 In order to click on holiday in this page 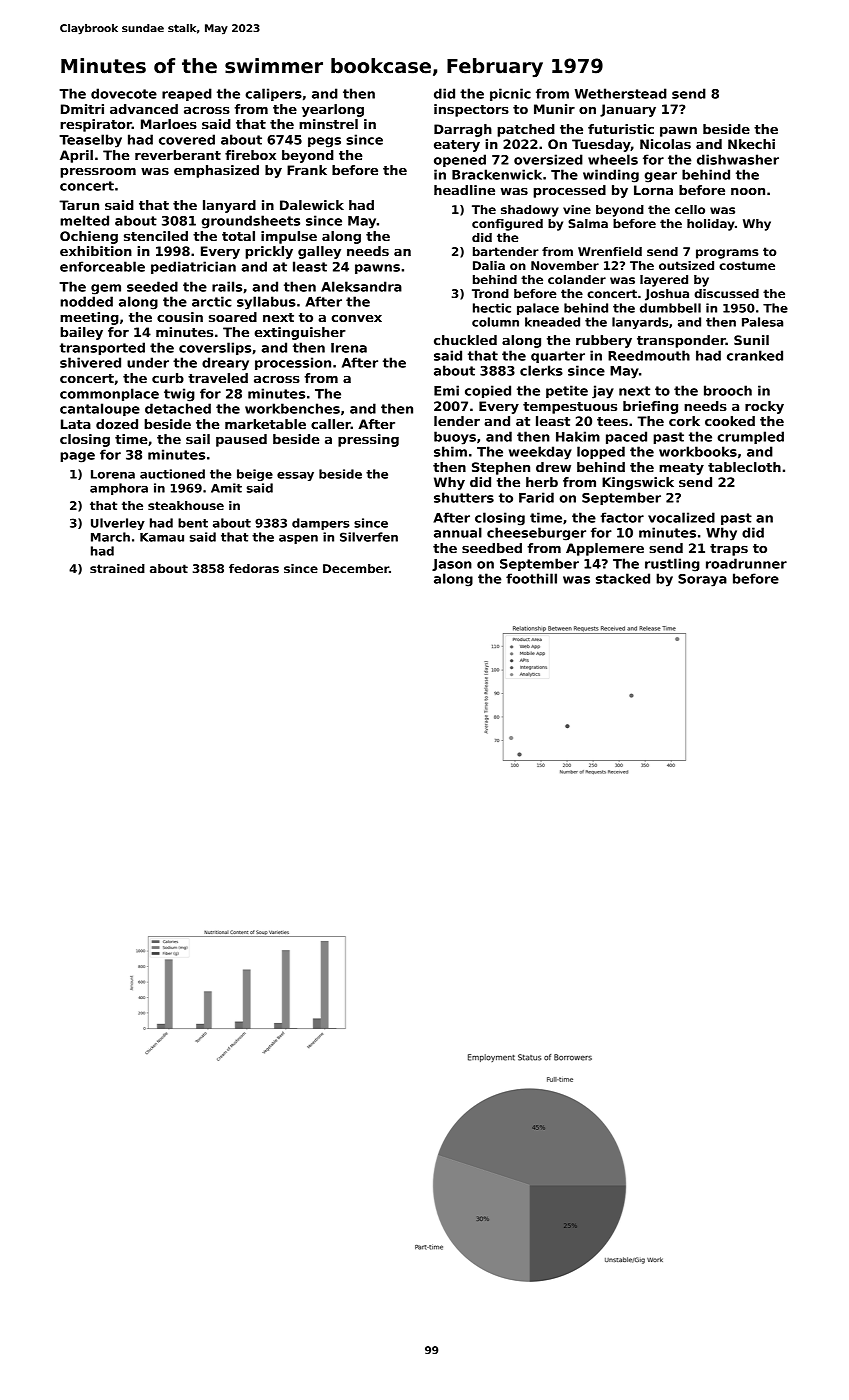, I will do `click(711, 225)`.
